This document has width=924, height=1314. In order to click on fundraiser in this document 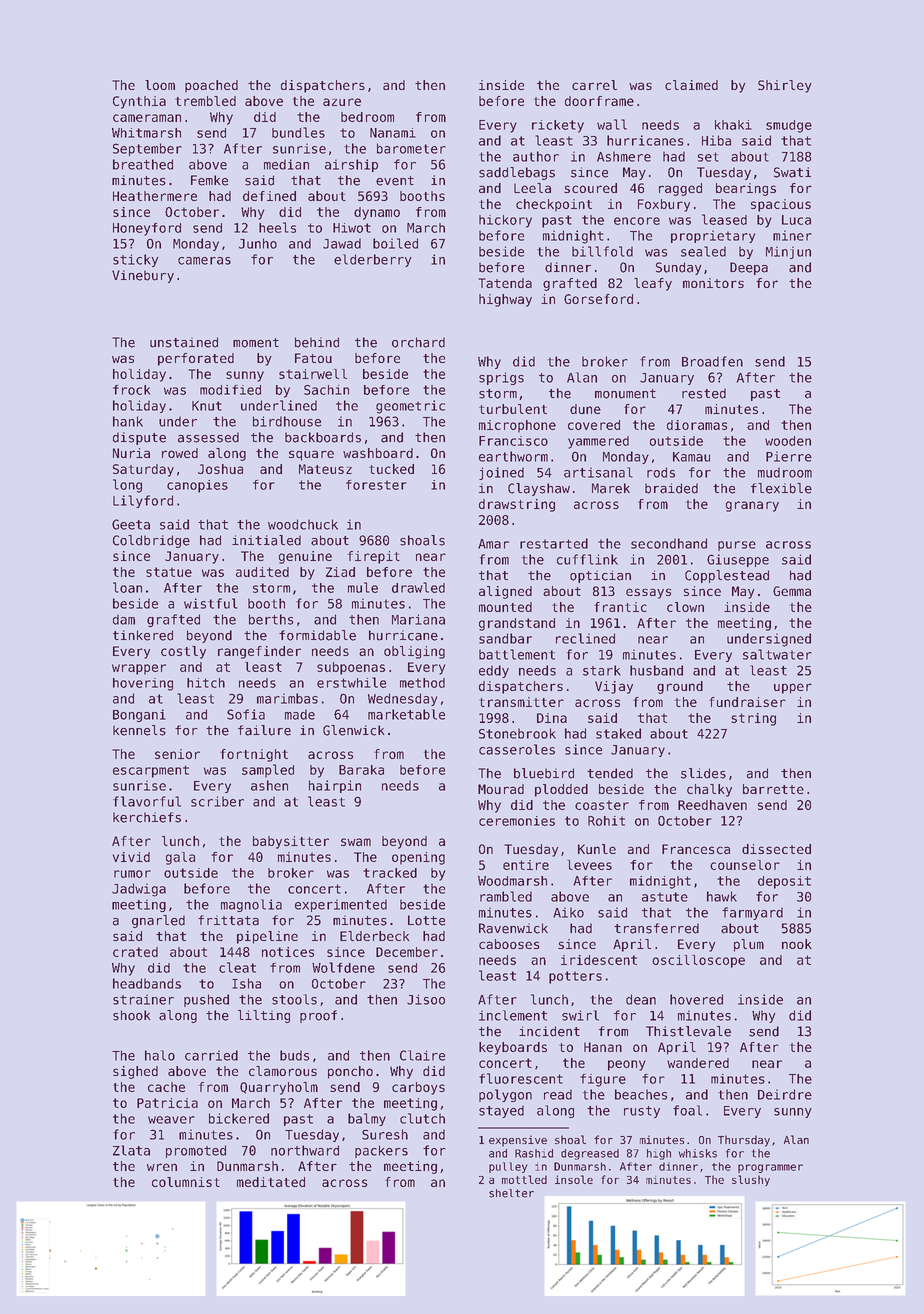, I will do `click(747, 702)`.
